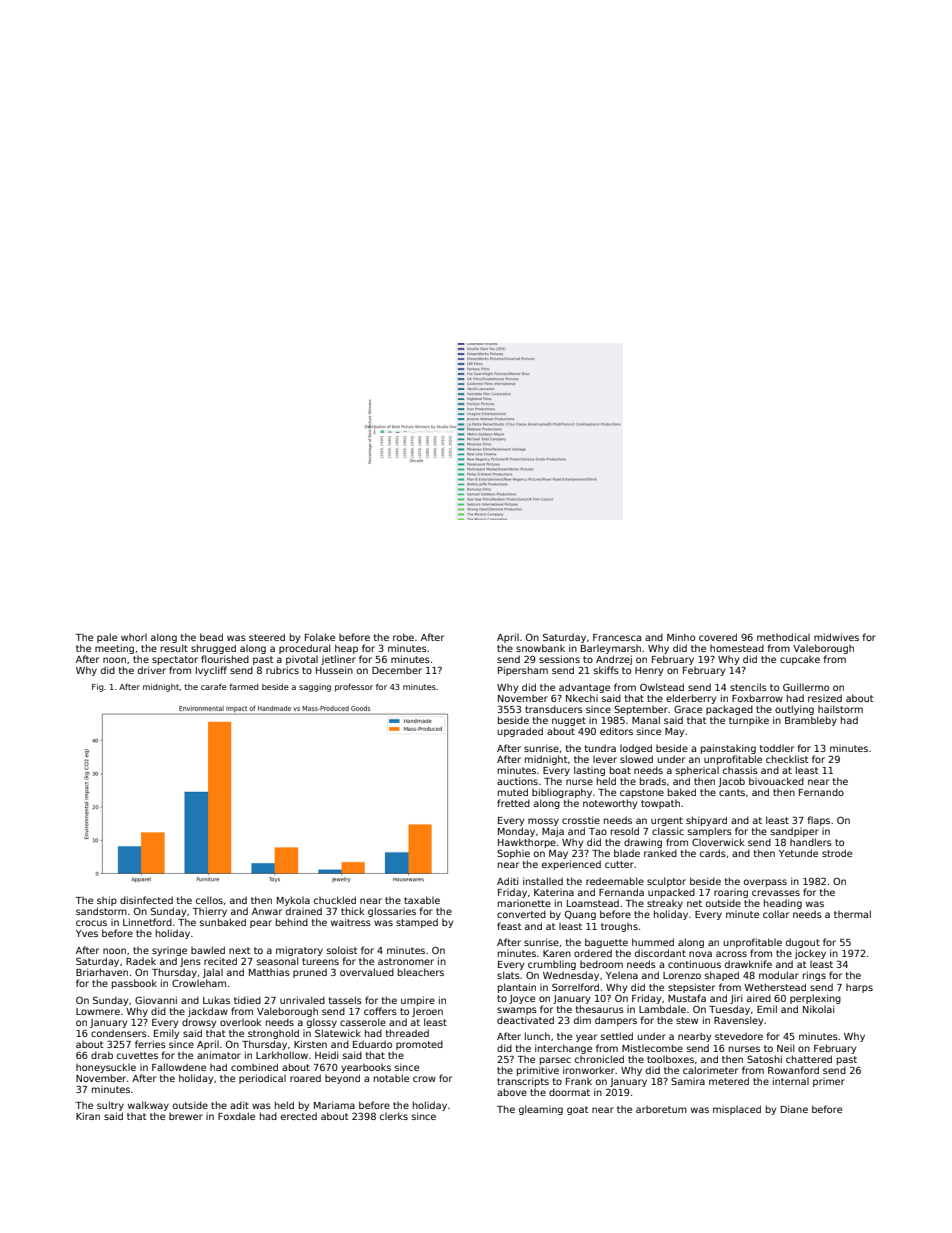  I want to click on fretted, so click(513, 803).
